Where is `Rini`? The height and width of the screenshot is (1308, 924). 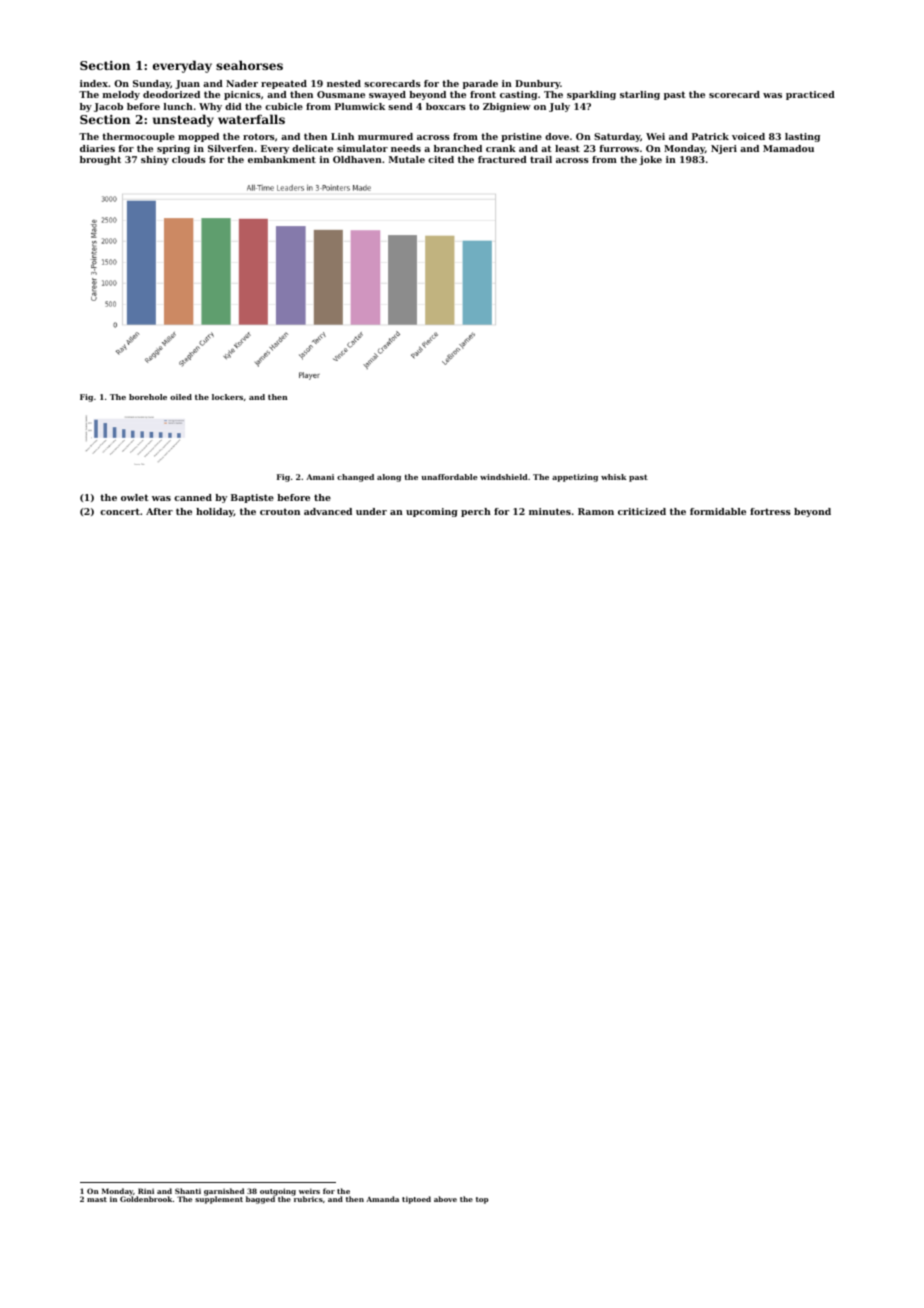
Rini is located at coordinates (146, 1191).
